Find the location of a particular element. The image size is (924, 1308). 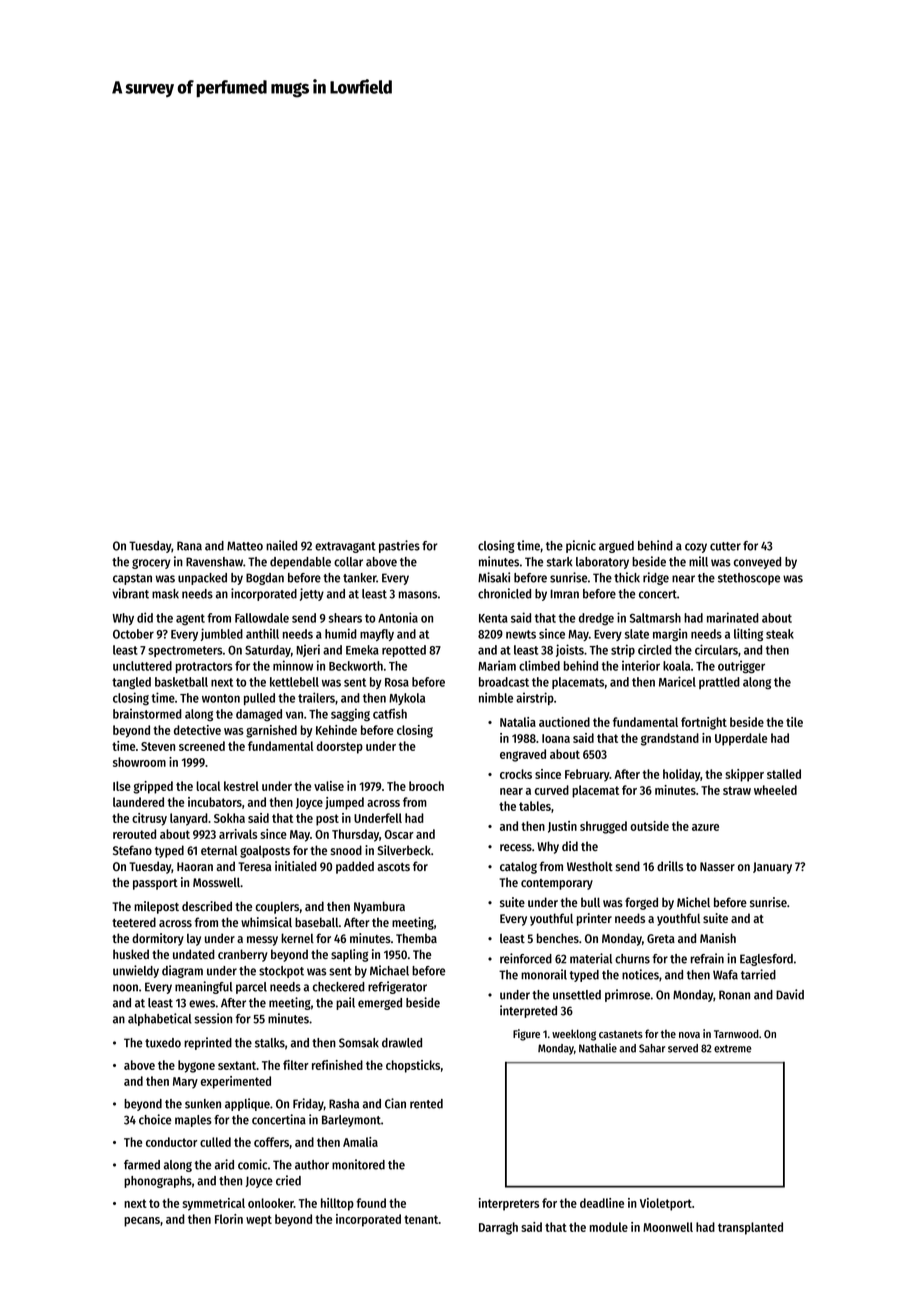

kestrel is located at coordinates (241, 786).
